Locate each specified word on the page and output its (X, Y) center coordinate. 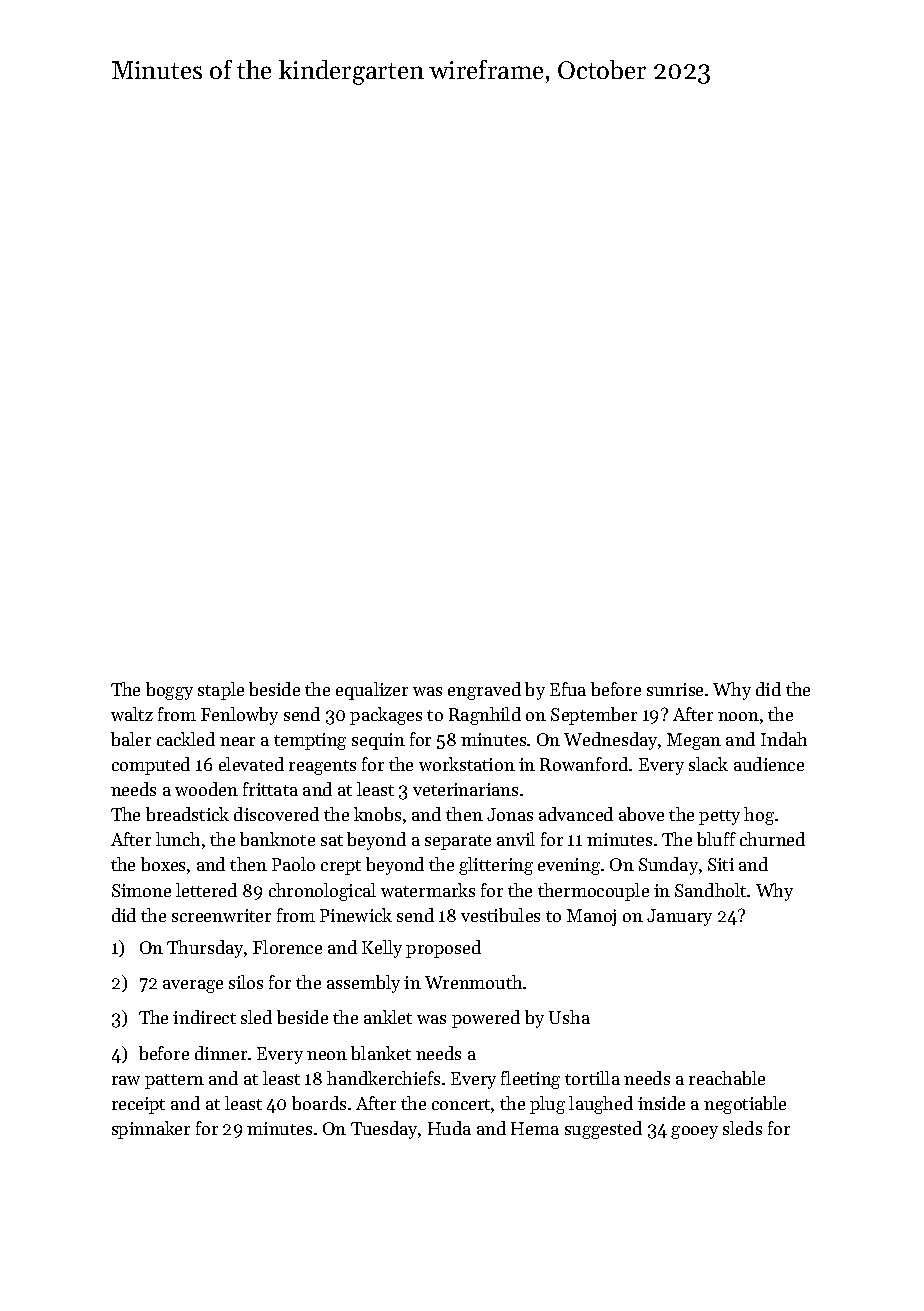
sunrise (675, 689)
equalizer (372, 691)
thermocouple (593, 892)
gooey (694, 1132)
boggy (169, 691)
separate (458, 842)
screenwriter (221, 915)
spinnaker (151, 1130)
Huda (449, 1128)
